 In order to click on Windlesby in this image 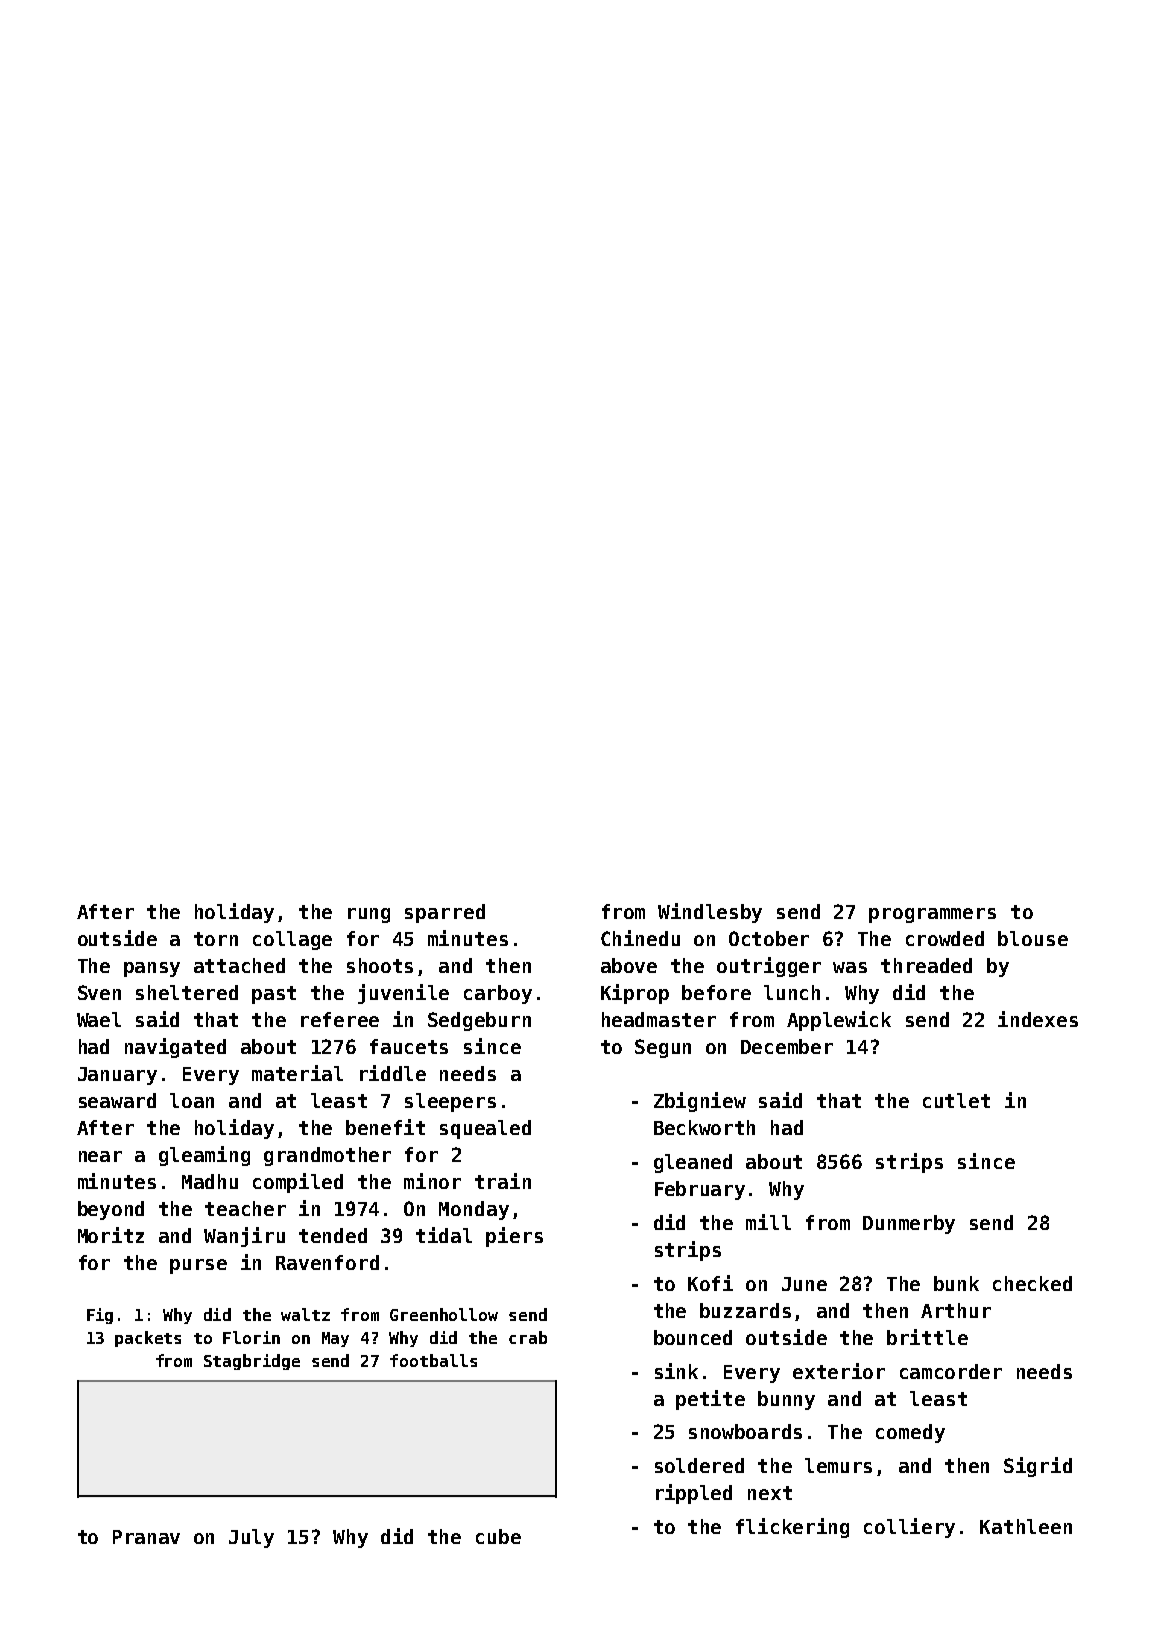, I will do `click(710, 913)`.
